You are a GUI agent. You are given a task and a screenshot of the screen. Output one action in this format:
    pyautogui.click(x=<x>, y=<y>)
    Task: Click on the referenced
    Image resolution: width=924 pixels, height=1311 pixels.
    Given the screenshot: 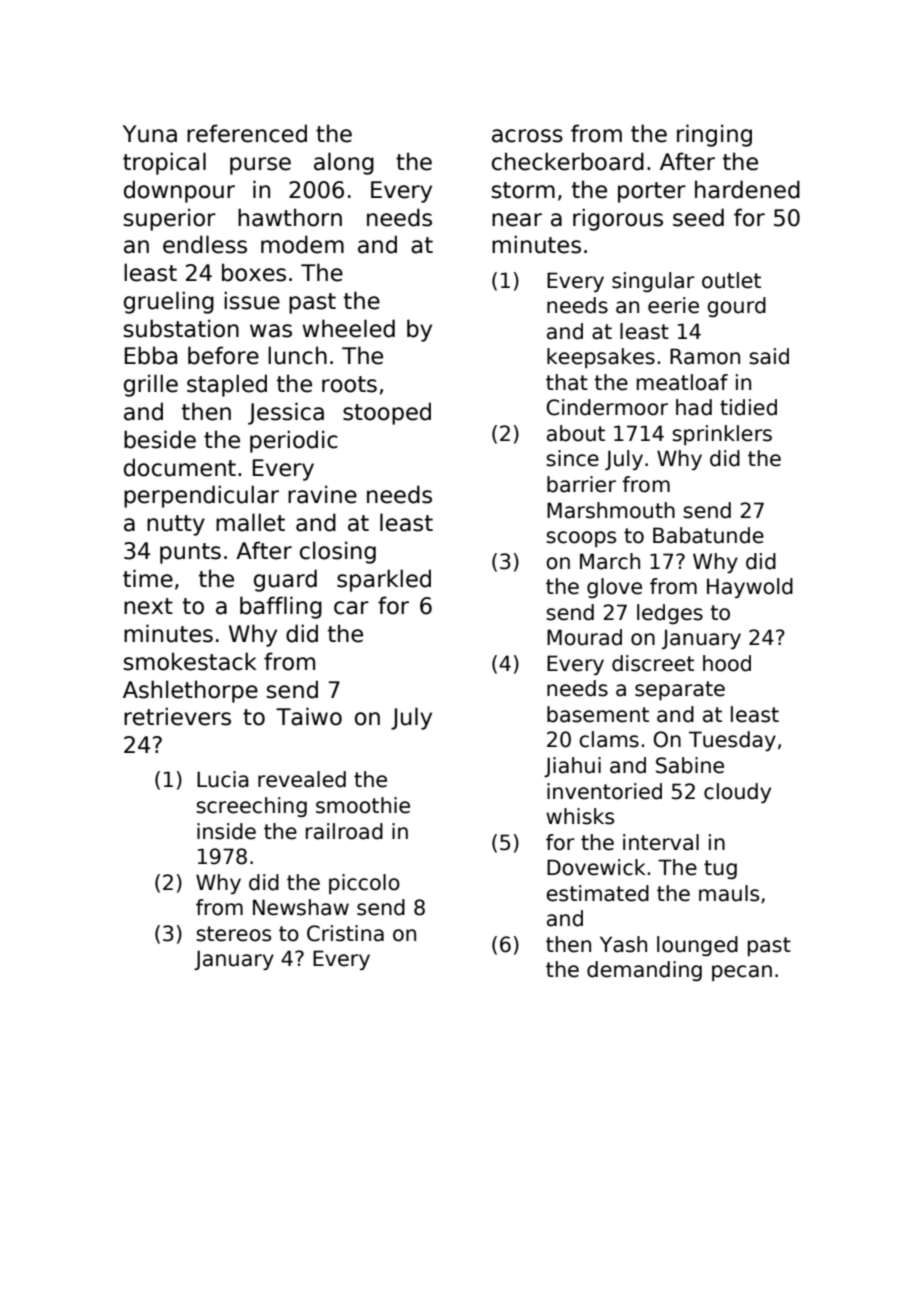 What is the action you would take?
    pyautogui.click(x=247, y=133)
